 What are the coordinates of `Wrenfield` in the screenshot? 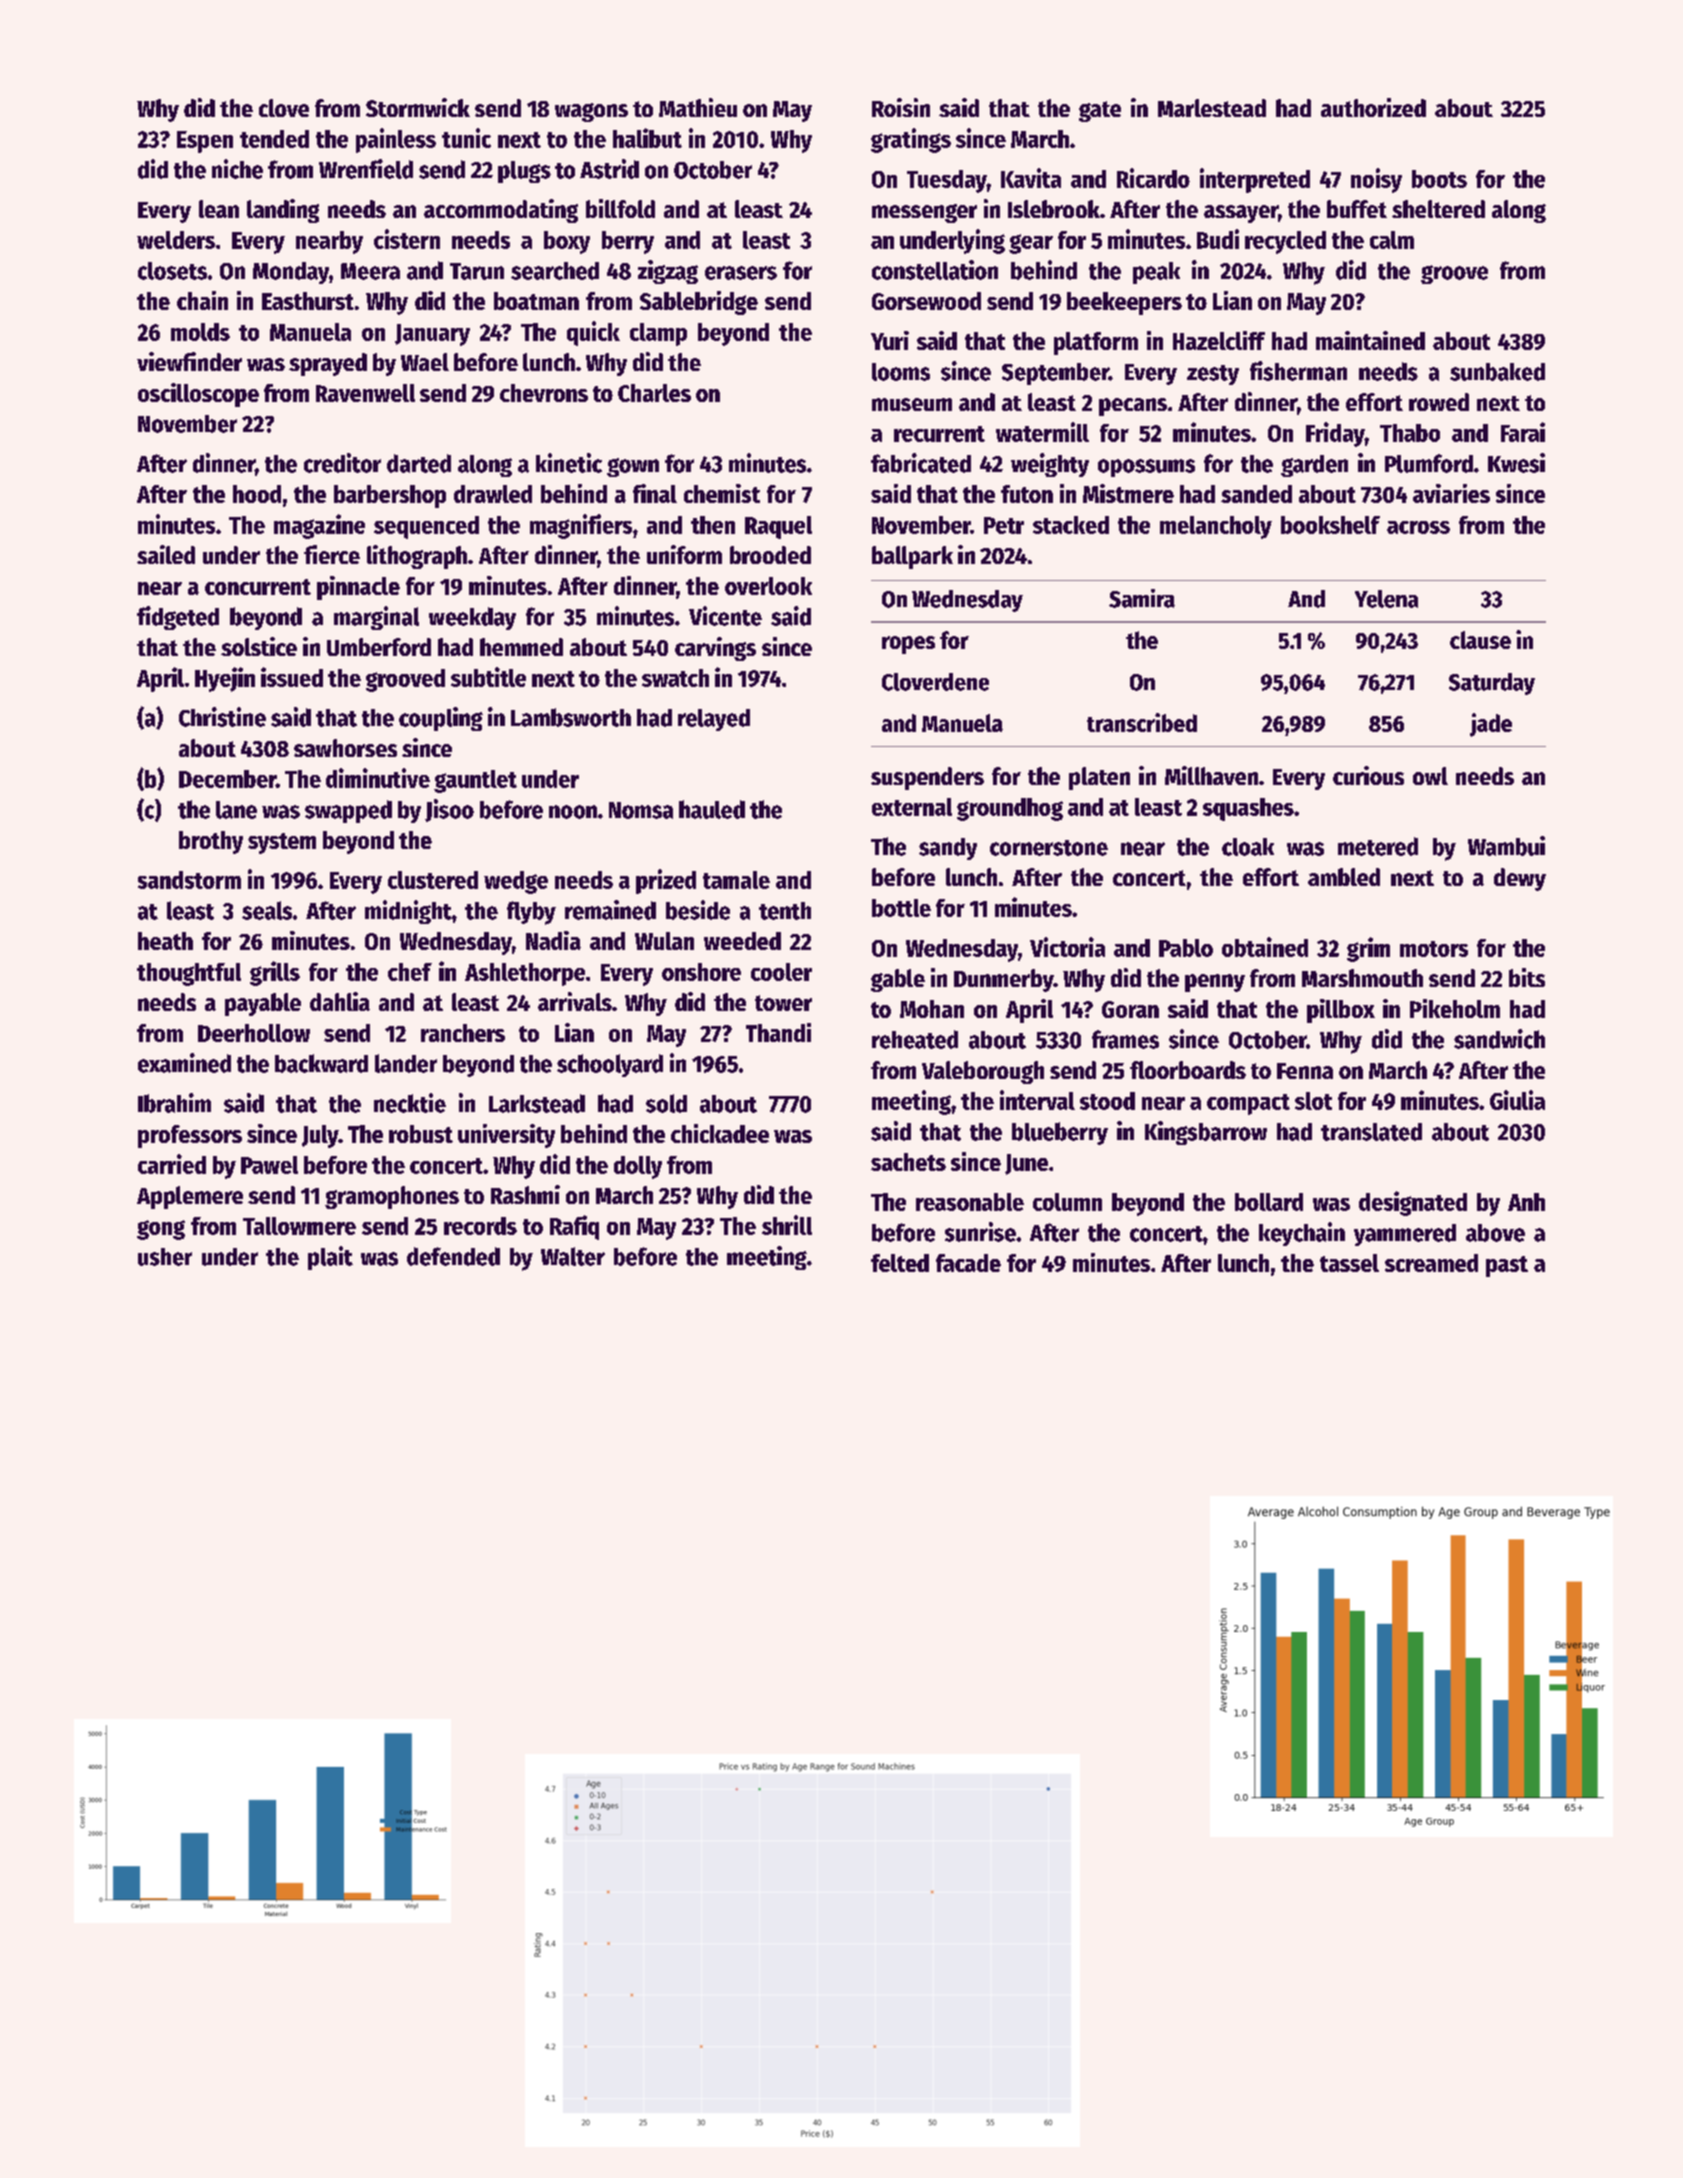 It's located at (366, 169).
